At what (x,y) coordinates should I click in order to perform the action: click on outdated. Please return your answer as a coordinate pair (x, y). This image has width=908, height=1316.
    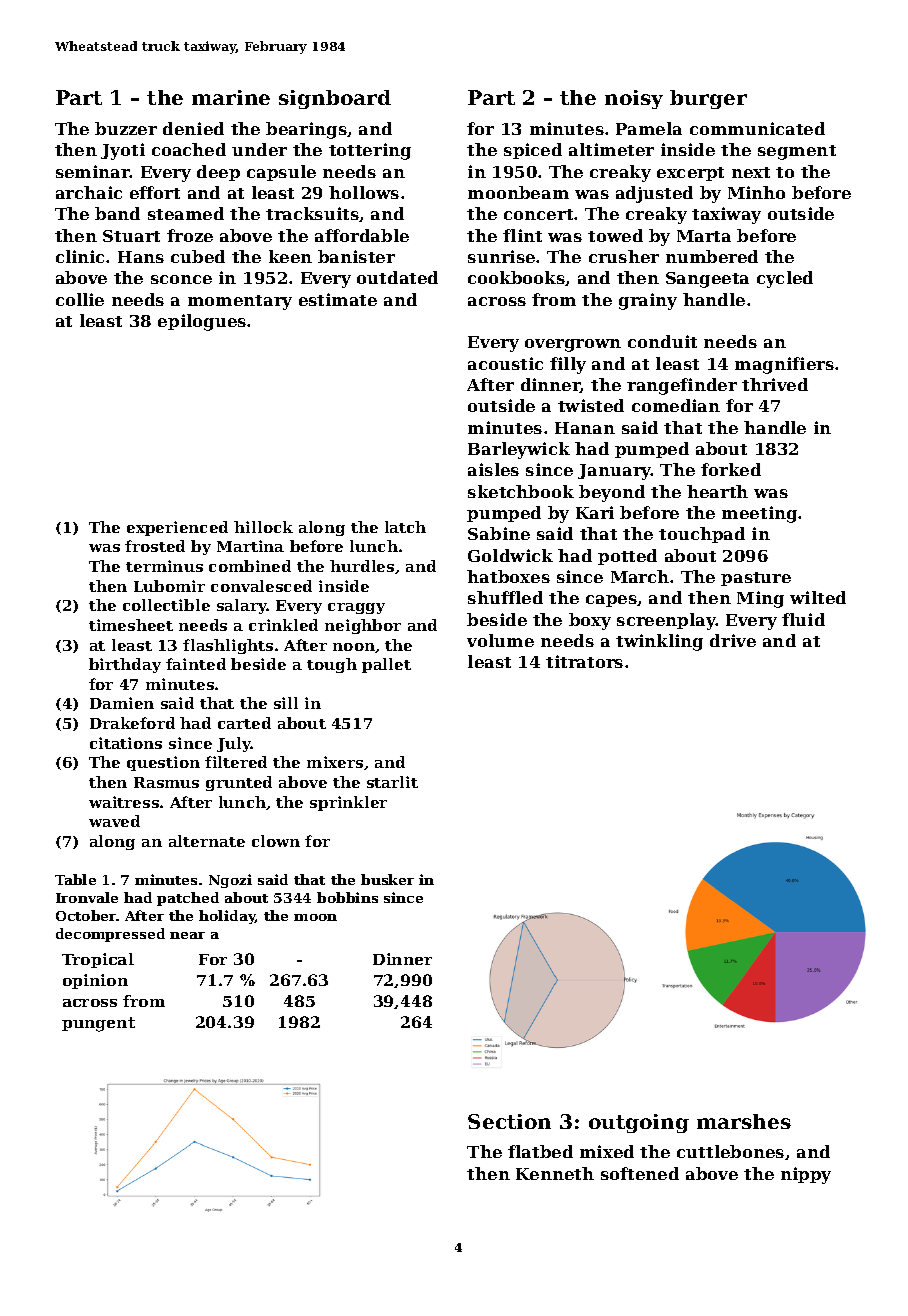
    Looking at the image, I should click on (397, 277).
